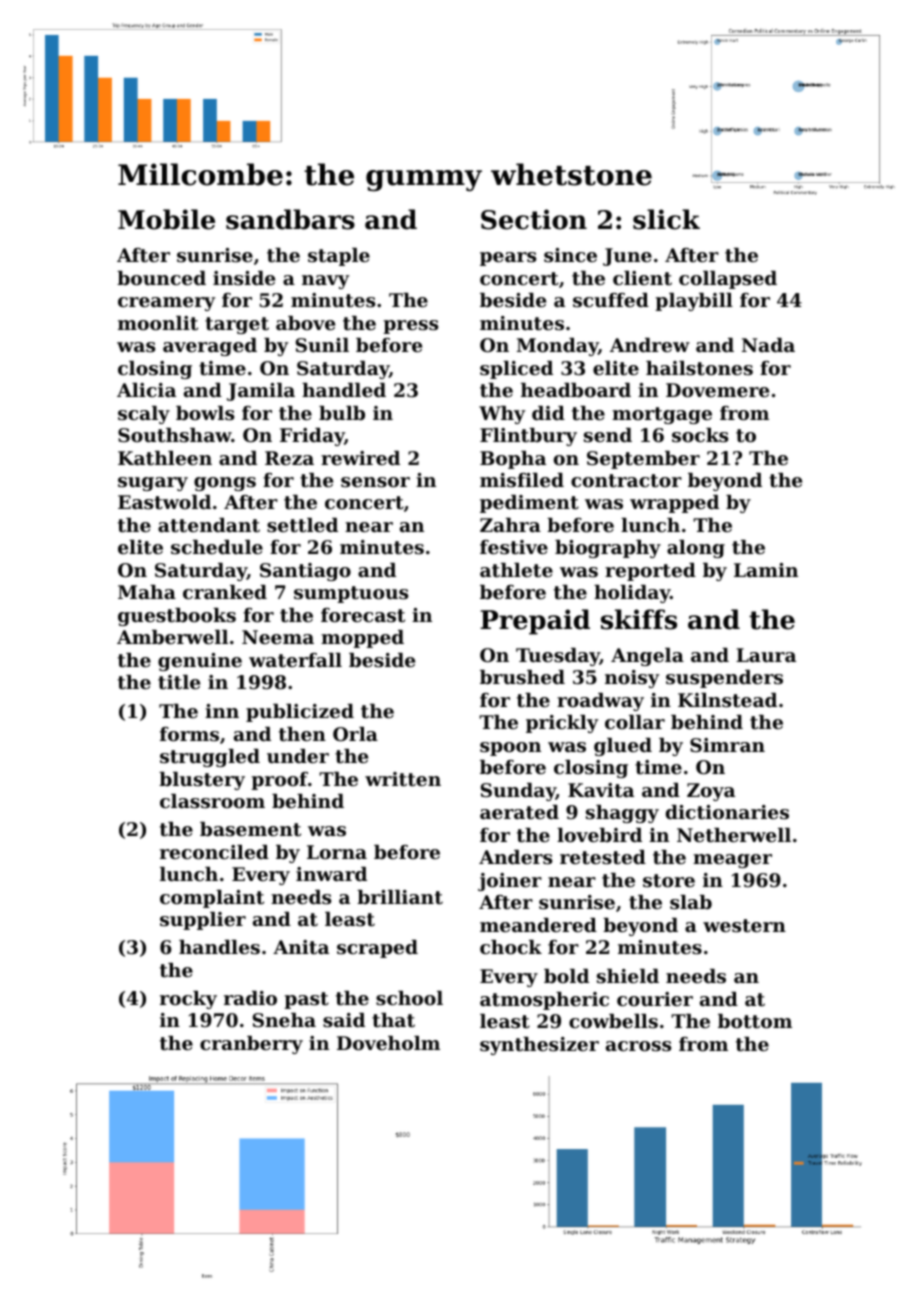  What do you see at coordinates (700, 435) in the screenshot?
I see `socks` at bounding box center [700, 435].
